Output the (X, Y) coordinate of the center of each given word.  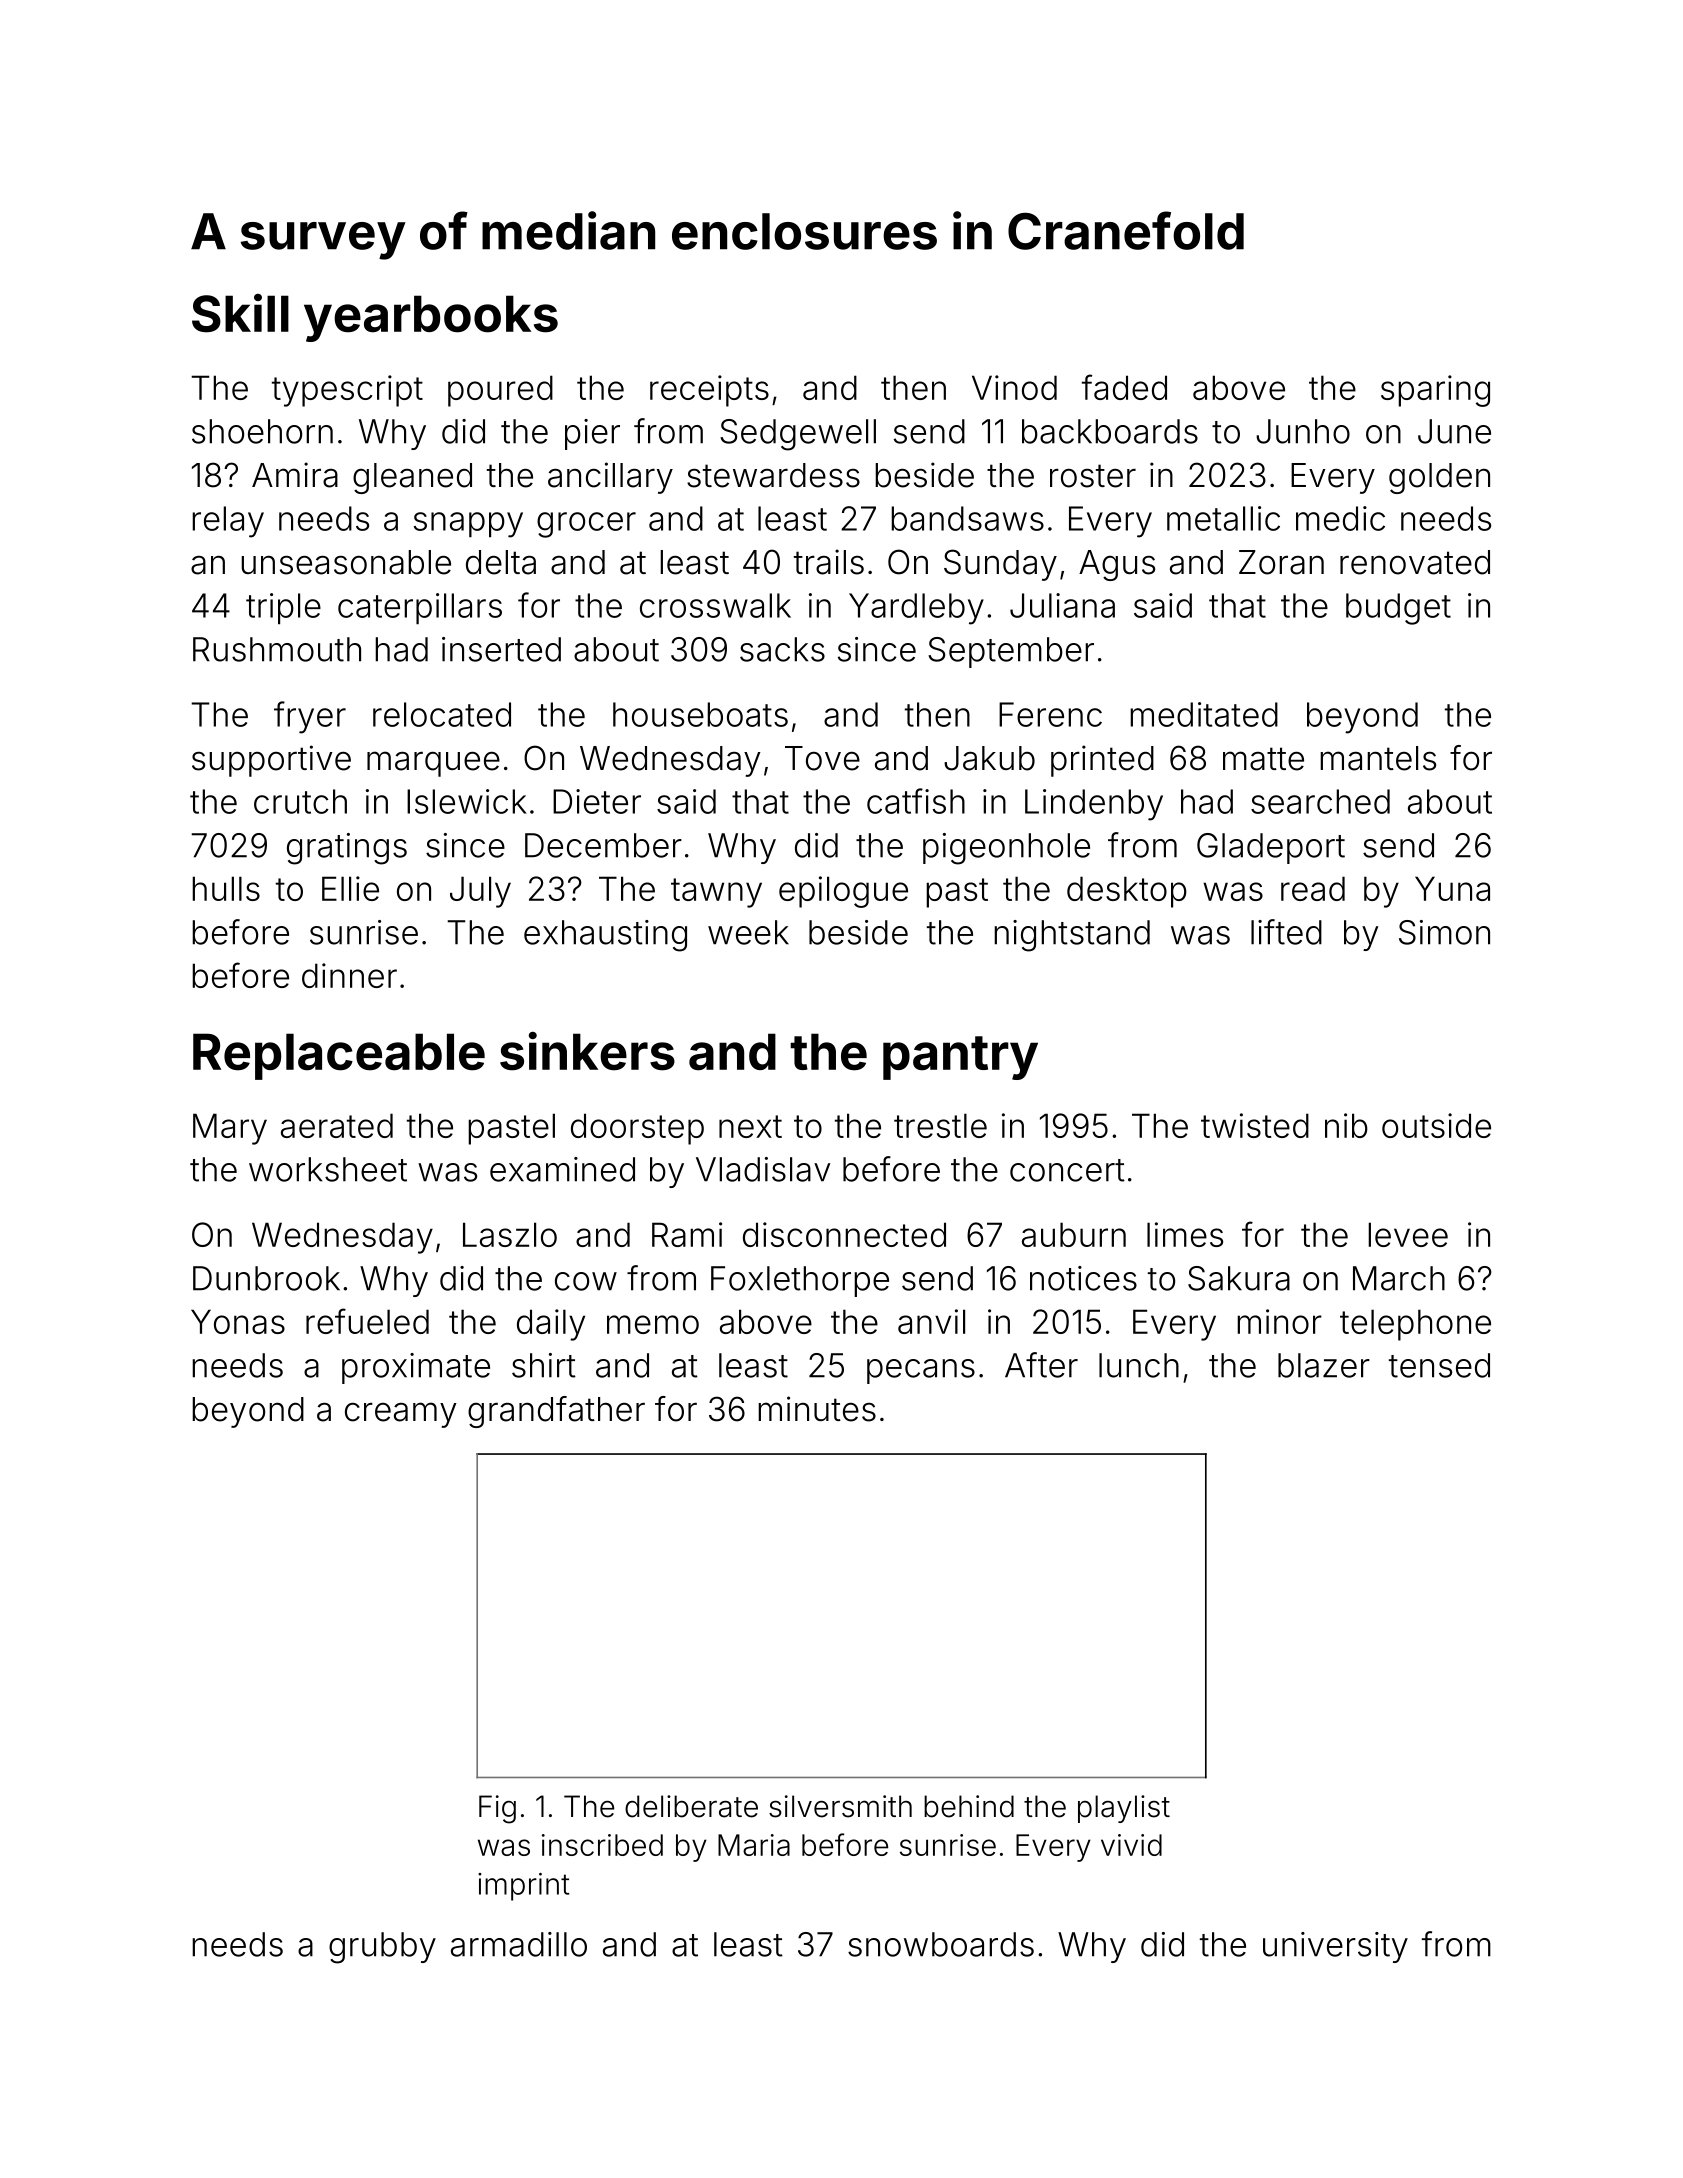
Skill (240, 313)
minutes (817, 1409)
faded (1124, 387)
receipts (709, 391)
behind (969, 1806)
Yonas (238, 1321)
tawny (716, 893)
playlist (1124, 1809)
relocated (442, 714)
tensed (1439, 1365)
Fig (497, 1809)
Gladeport (1271, 848)
